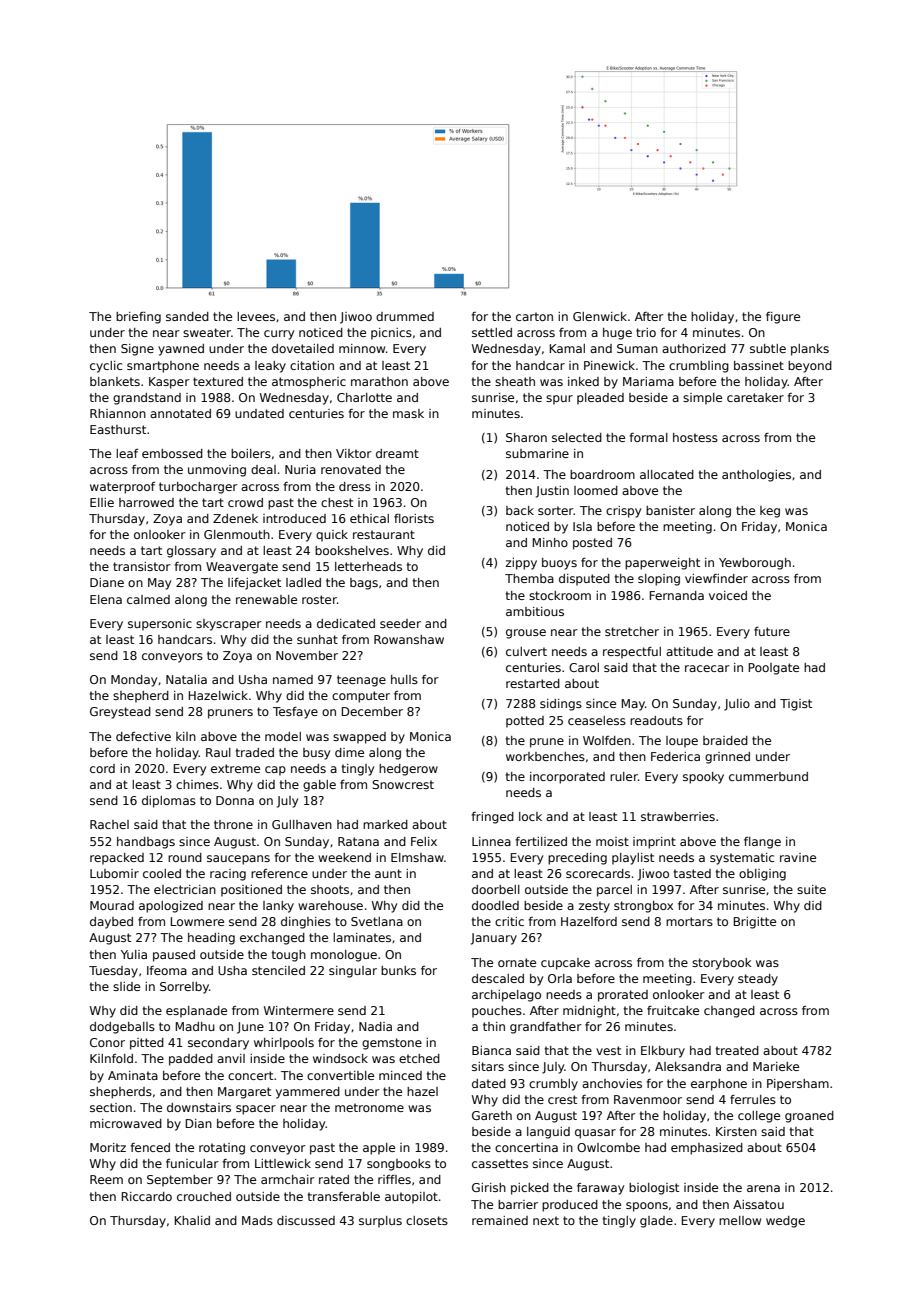  I want to click on allocated, so click(667, 474).
